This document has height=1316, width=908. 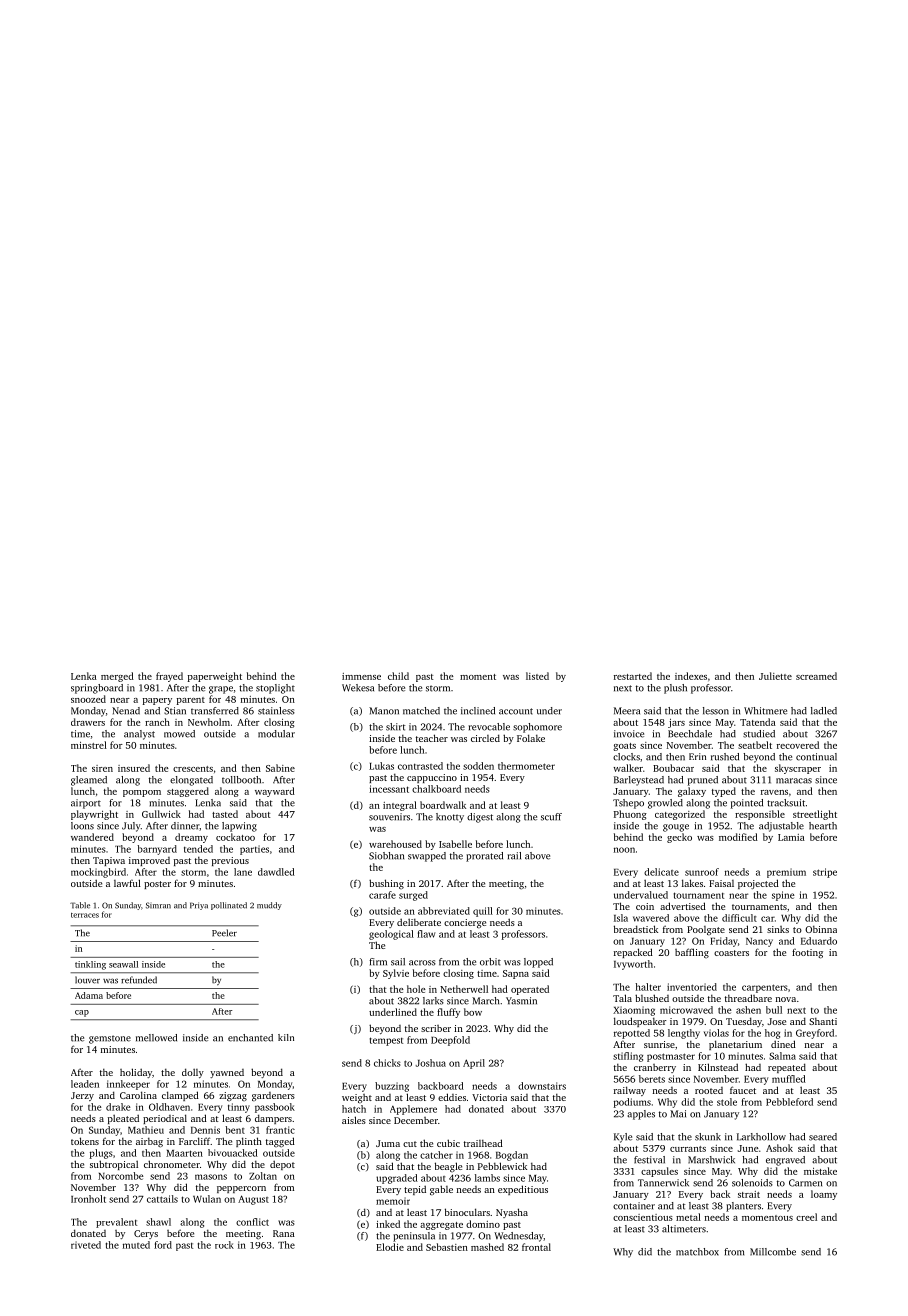 I want to click on listed, so click(x=537, y=676).
